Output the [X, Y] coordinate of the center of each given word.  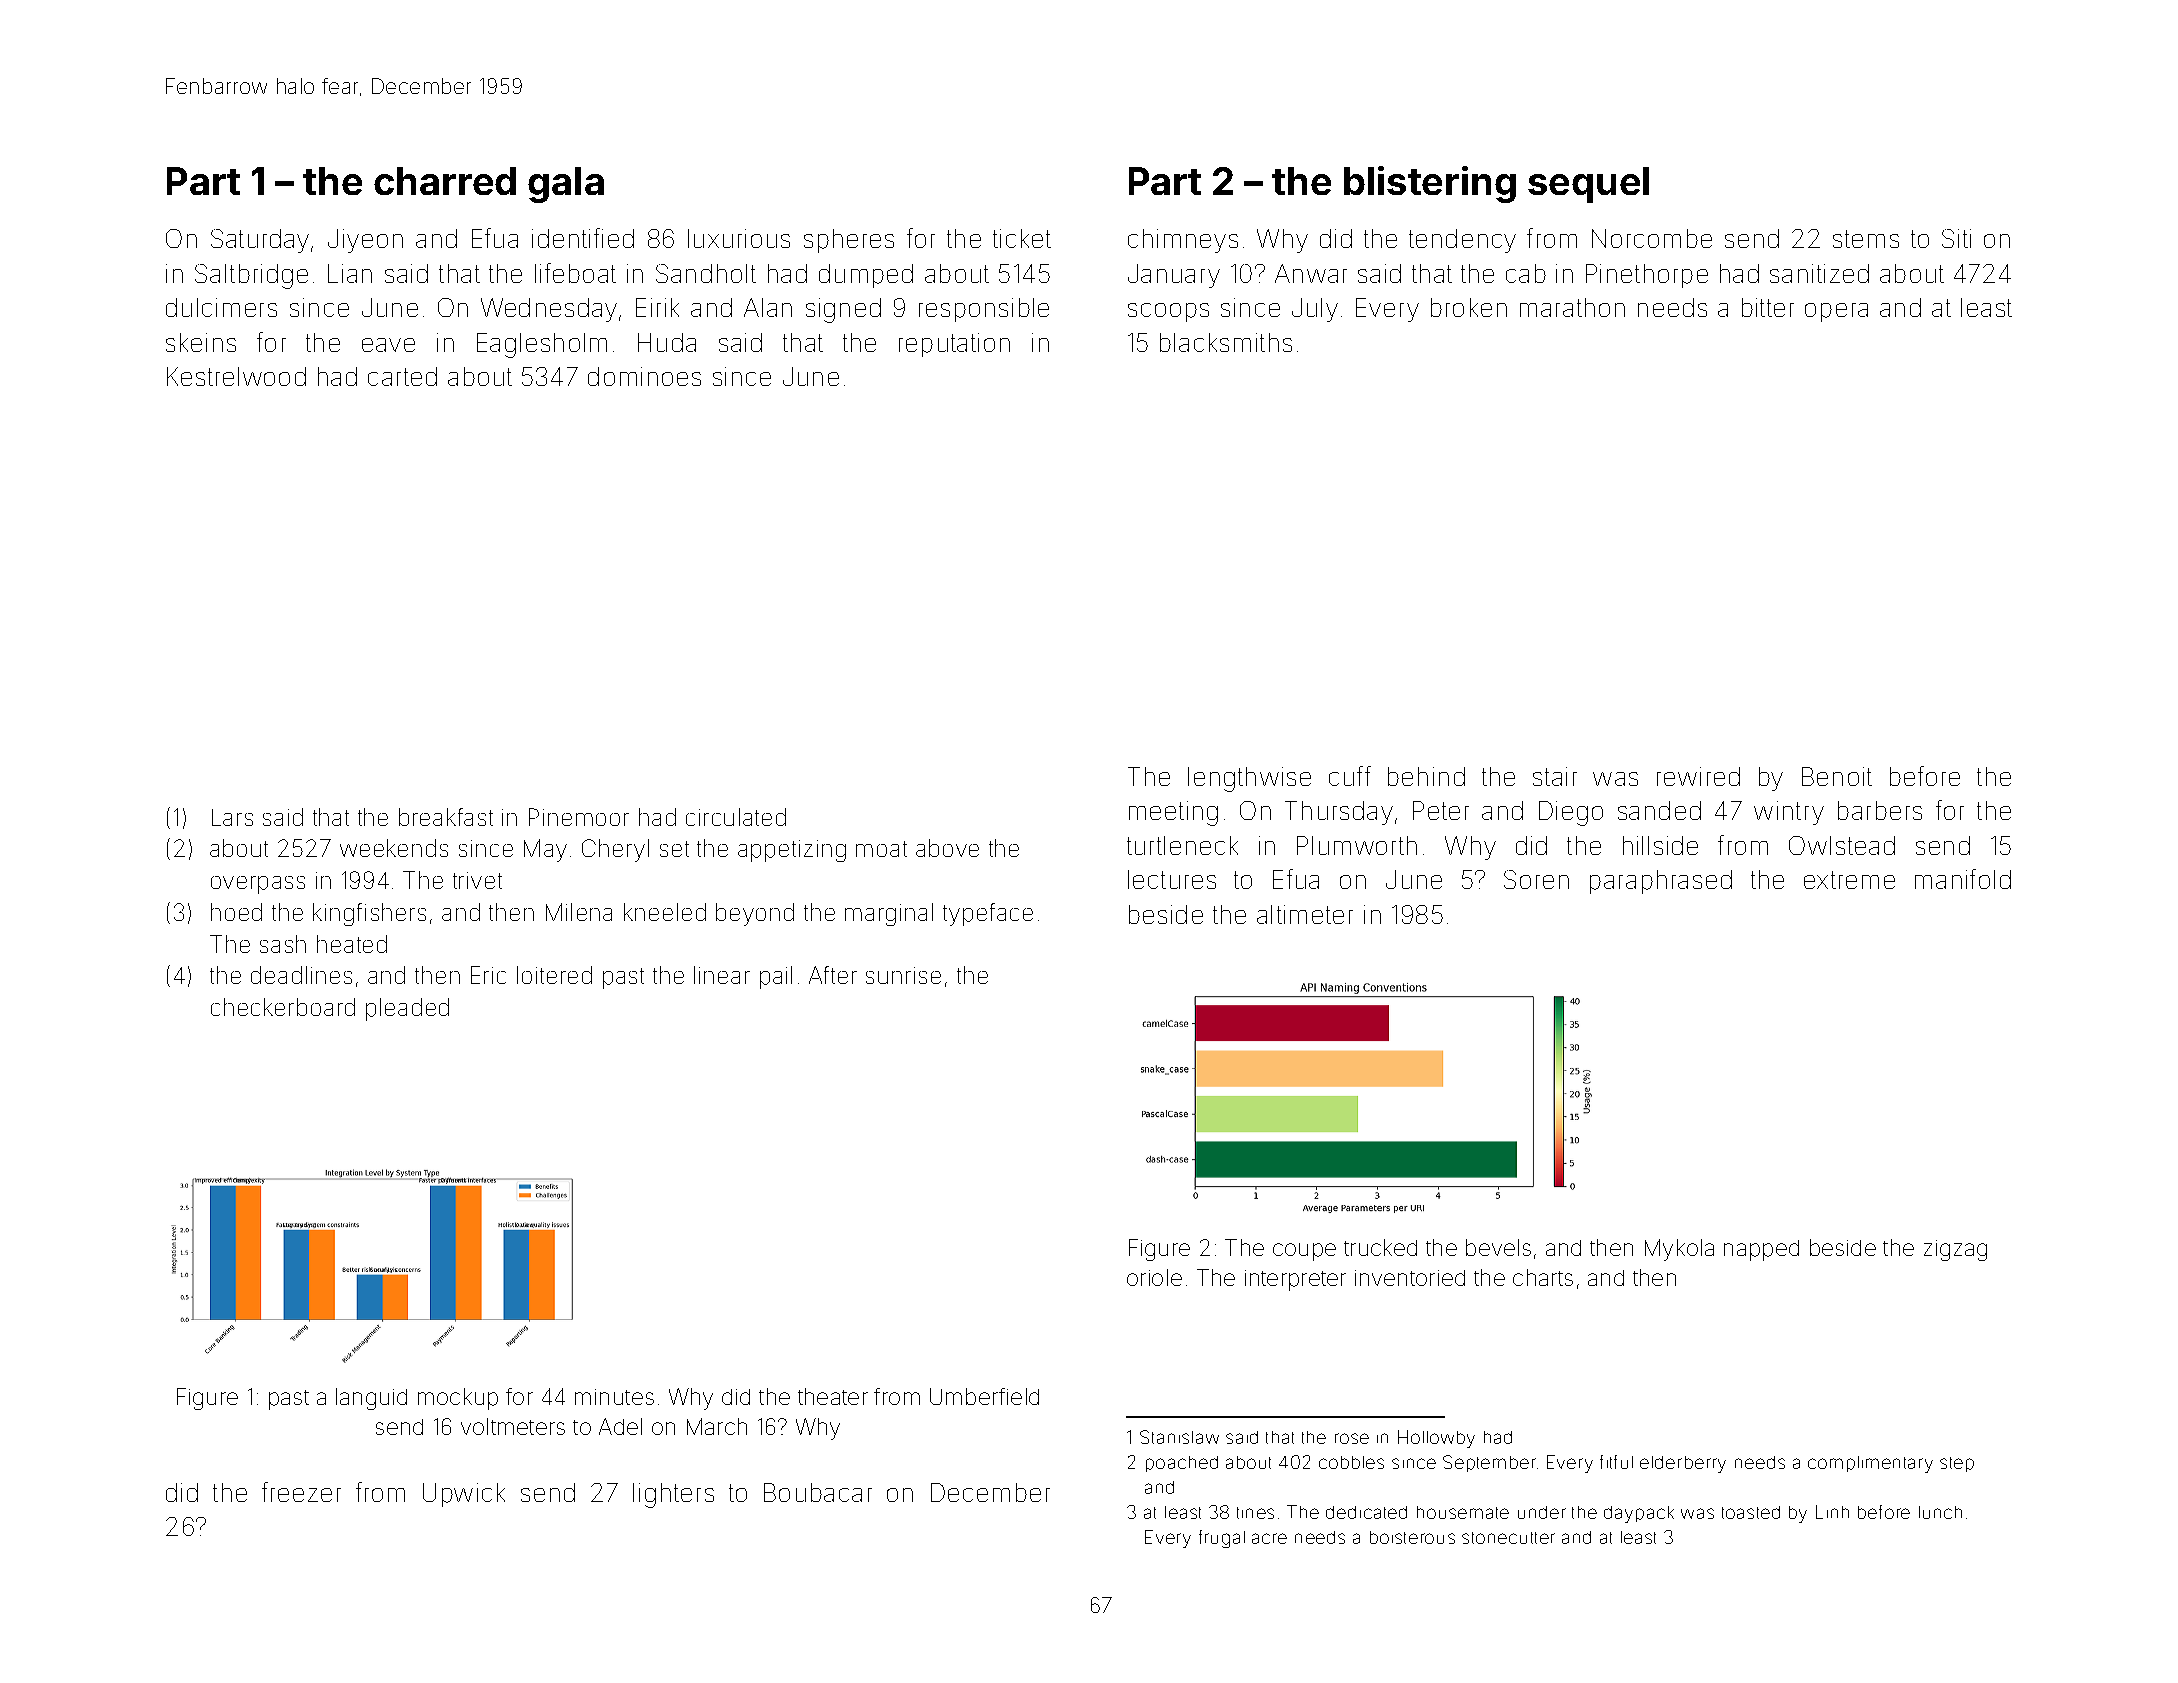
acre [1269, 1538]
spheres [849, 241]
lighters [673, 1495]
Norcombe [1652, 238]
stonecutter [1508, 1538]
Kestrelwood [236, 376]
